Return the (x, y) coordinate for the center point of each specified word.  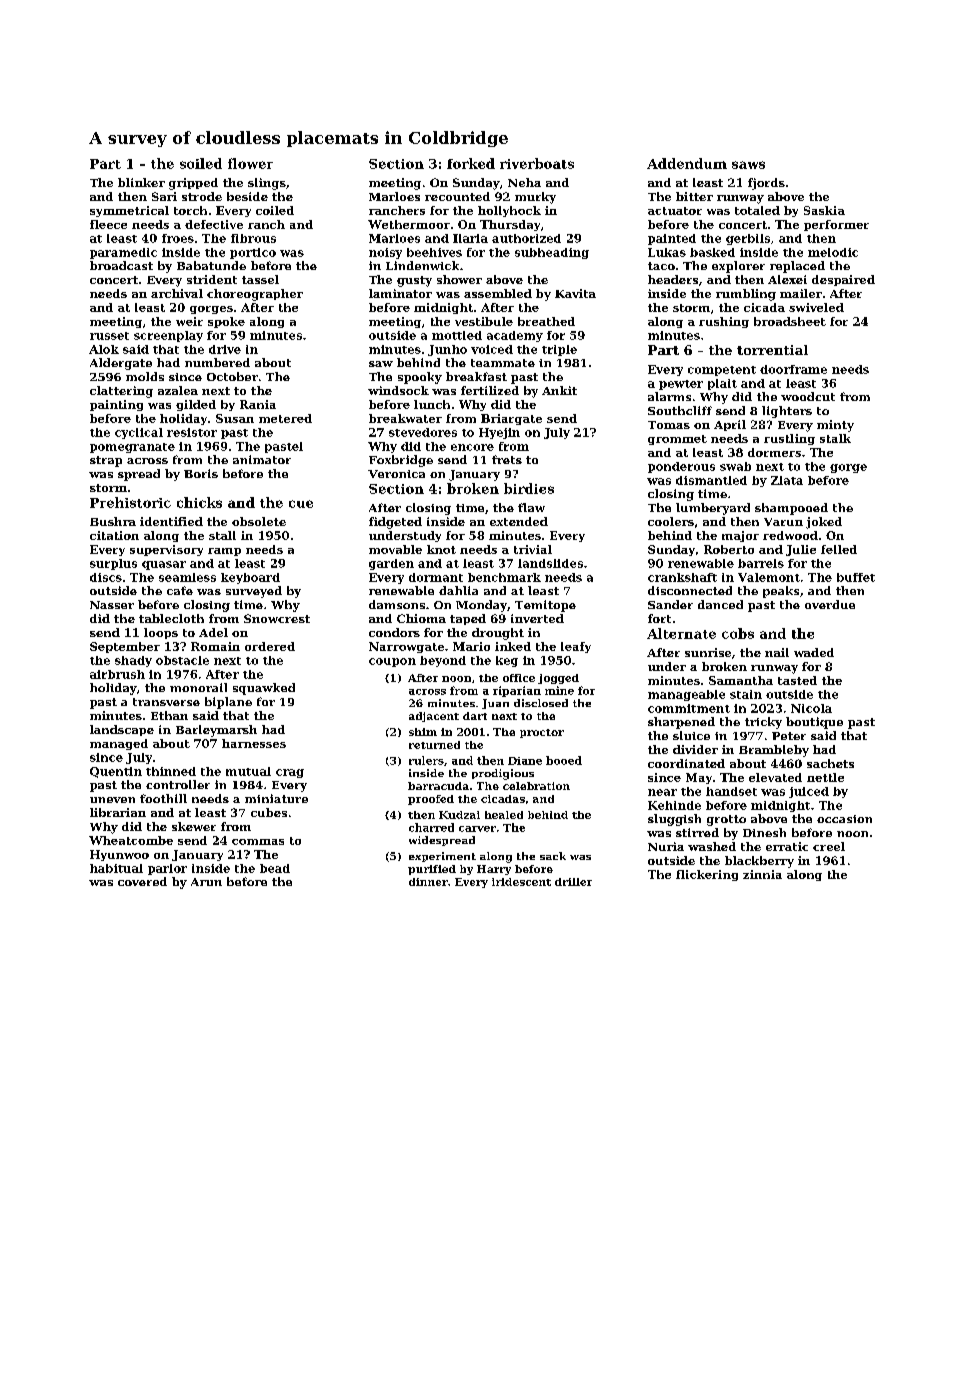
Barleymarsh (216, 731)
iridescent (521, 882)
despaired (843, 280)
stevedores (423, 432)
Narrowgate (406, 647)
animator (262, 459)
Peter (789, 736)
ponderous (681, 467)
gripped (193, 184)
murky (535, 198)
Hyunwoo (119, 855)
